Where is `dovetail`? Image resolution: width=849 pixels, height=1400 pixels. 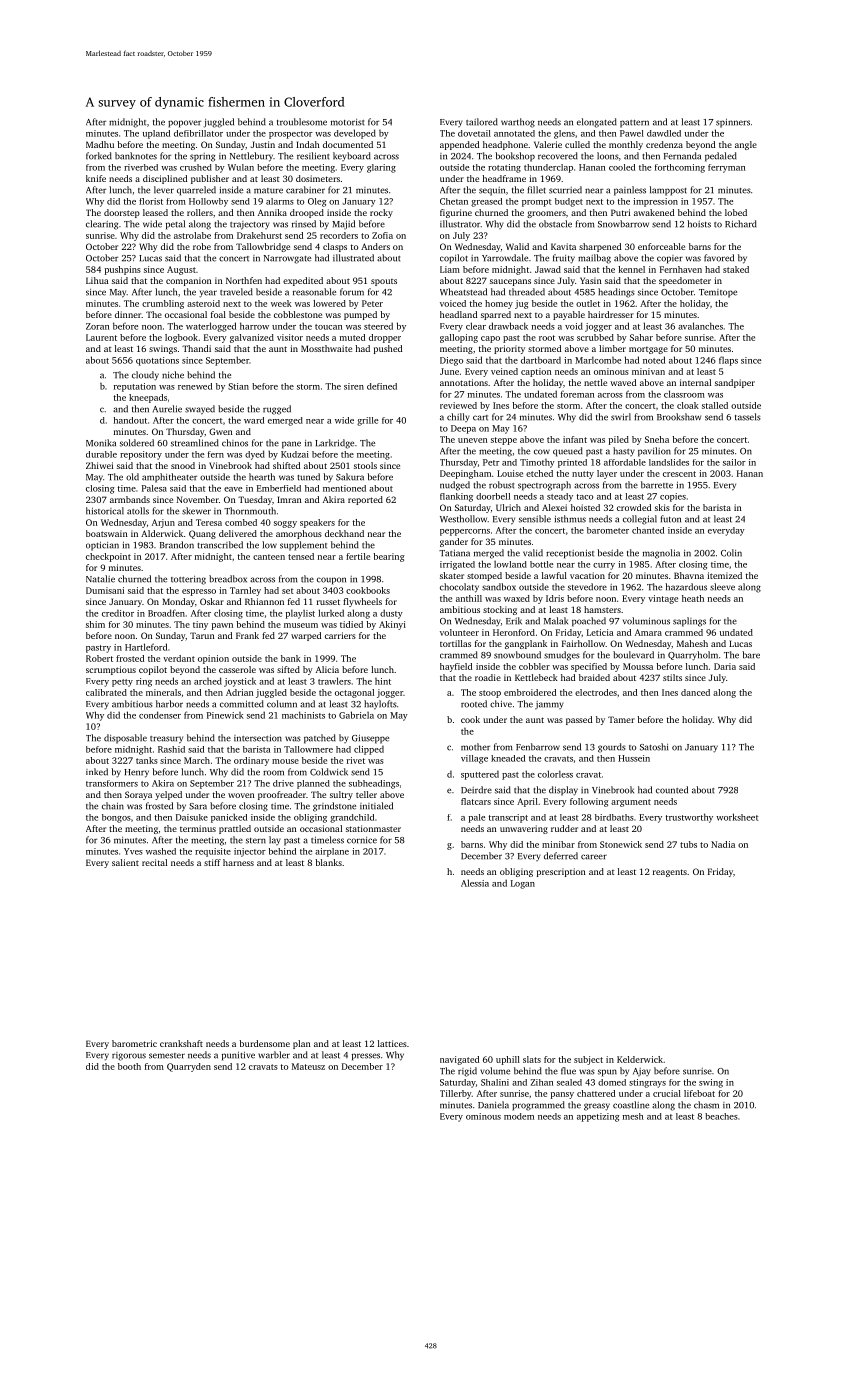 dovetail is located at coordinates (474, 133).
